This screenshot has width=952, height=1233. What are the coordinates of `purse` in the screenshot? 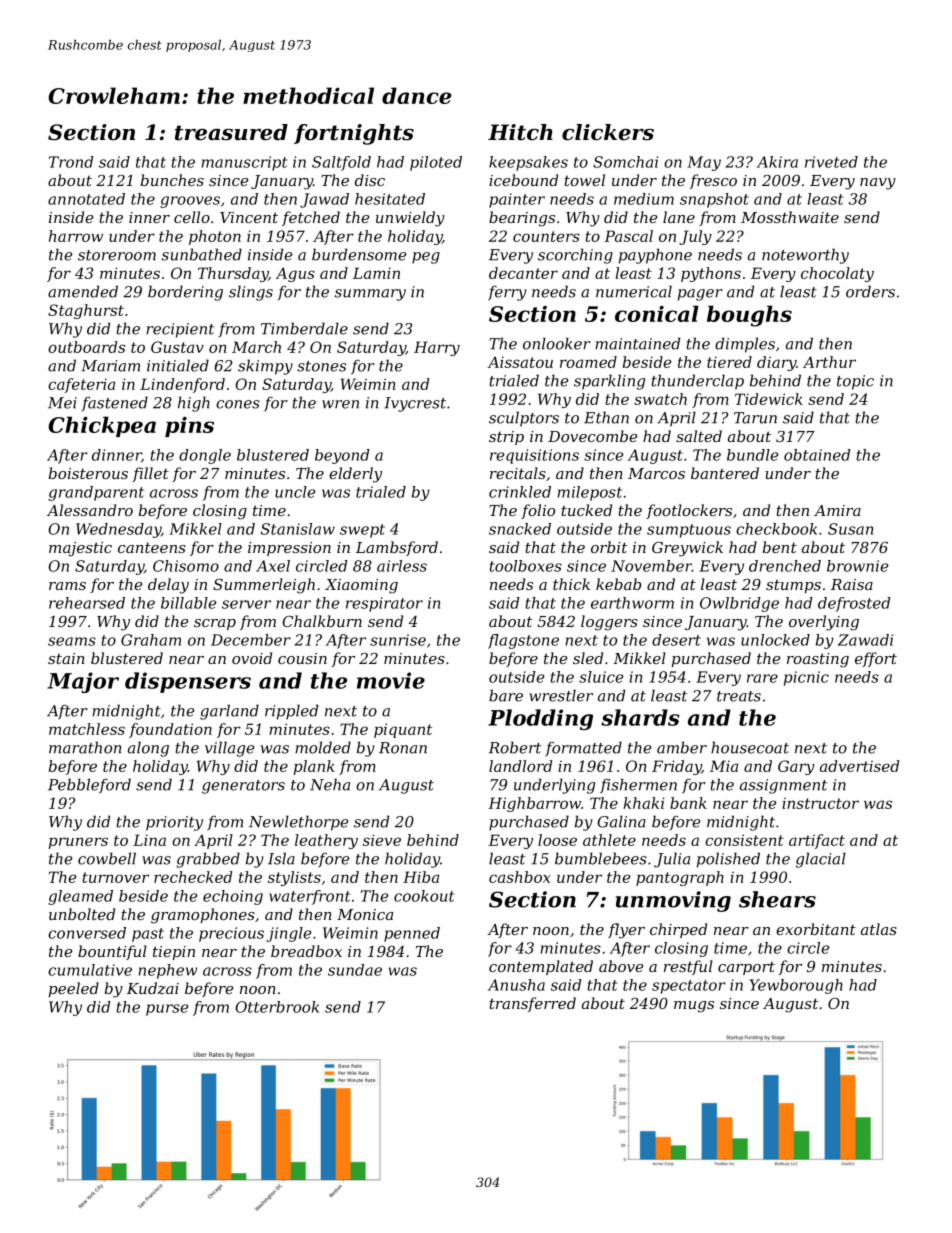 It's located at (167, 1010).
